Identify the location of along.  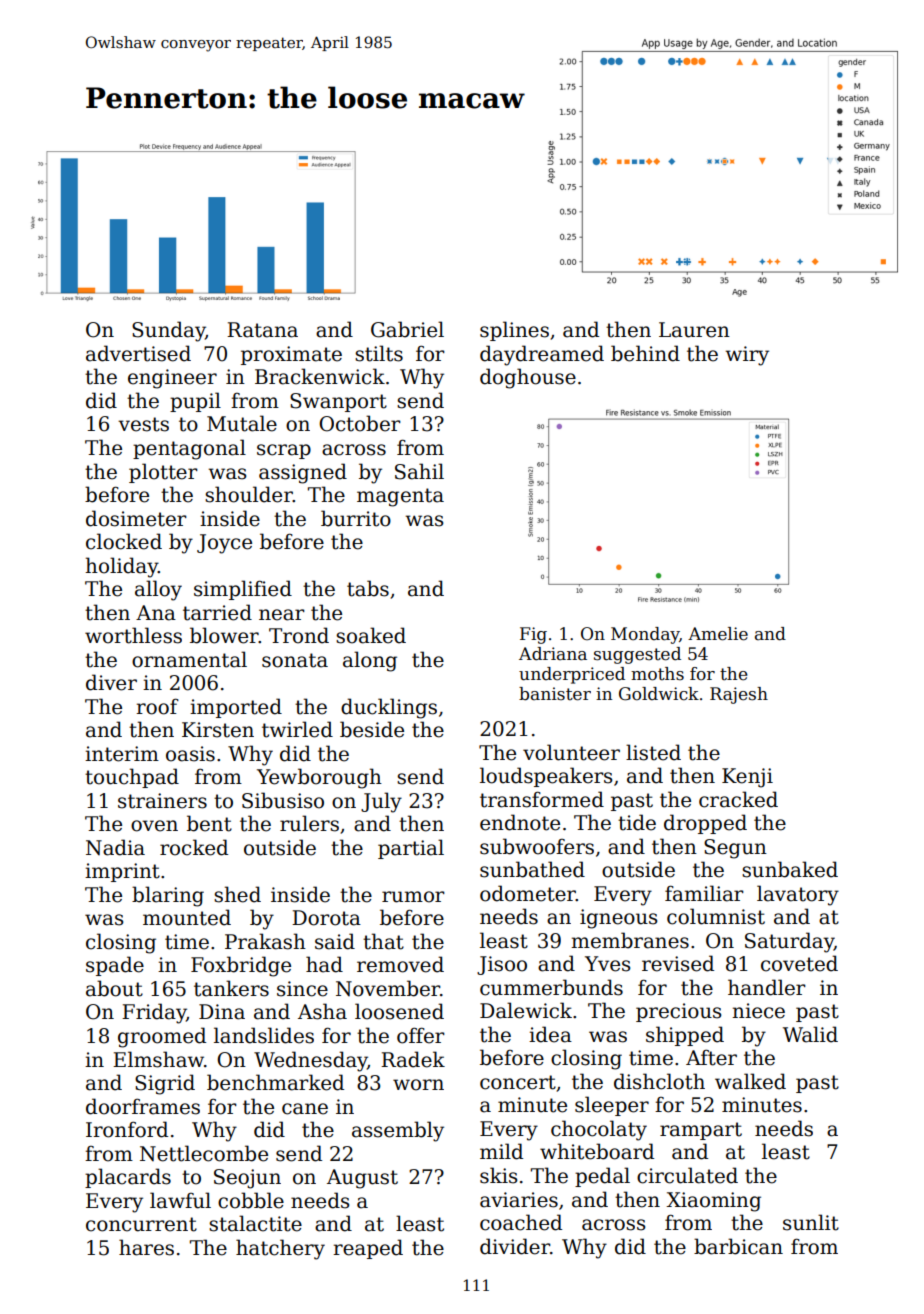
(370, 661).
